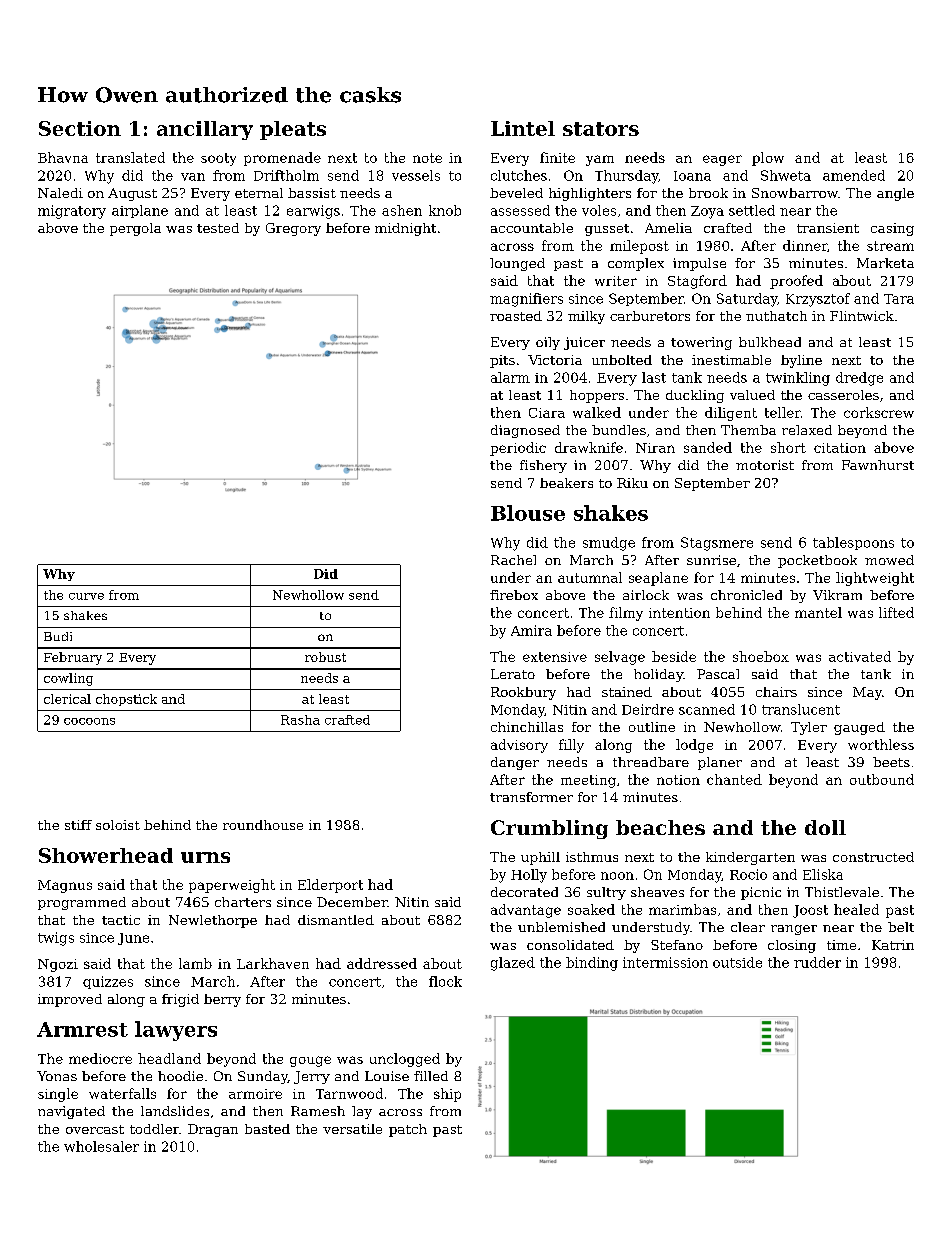 Image resolution: width=952 pixels, height=1233 pixels. Describe the element at coordinates (882, 779) in the screenshot. I see `outbound` at that location.
